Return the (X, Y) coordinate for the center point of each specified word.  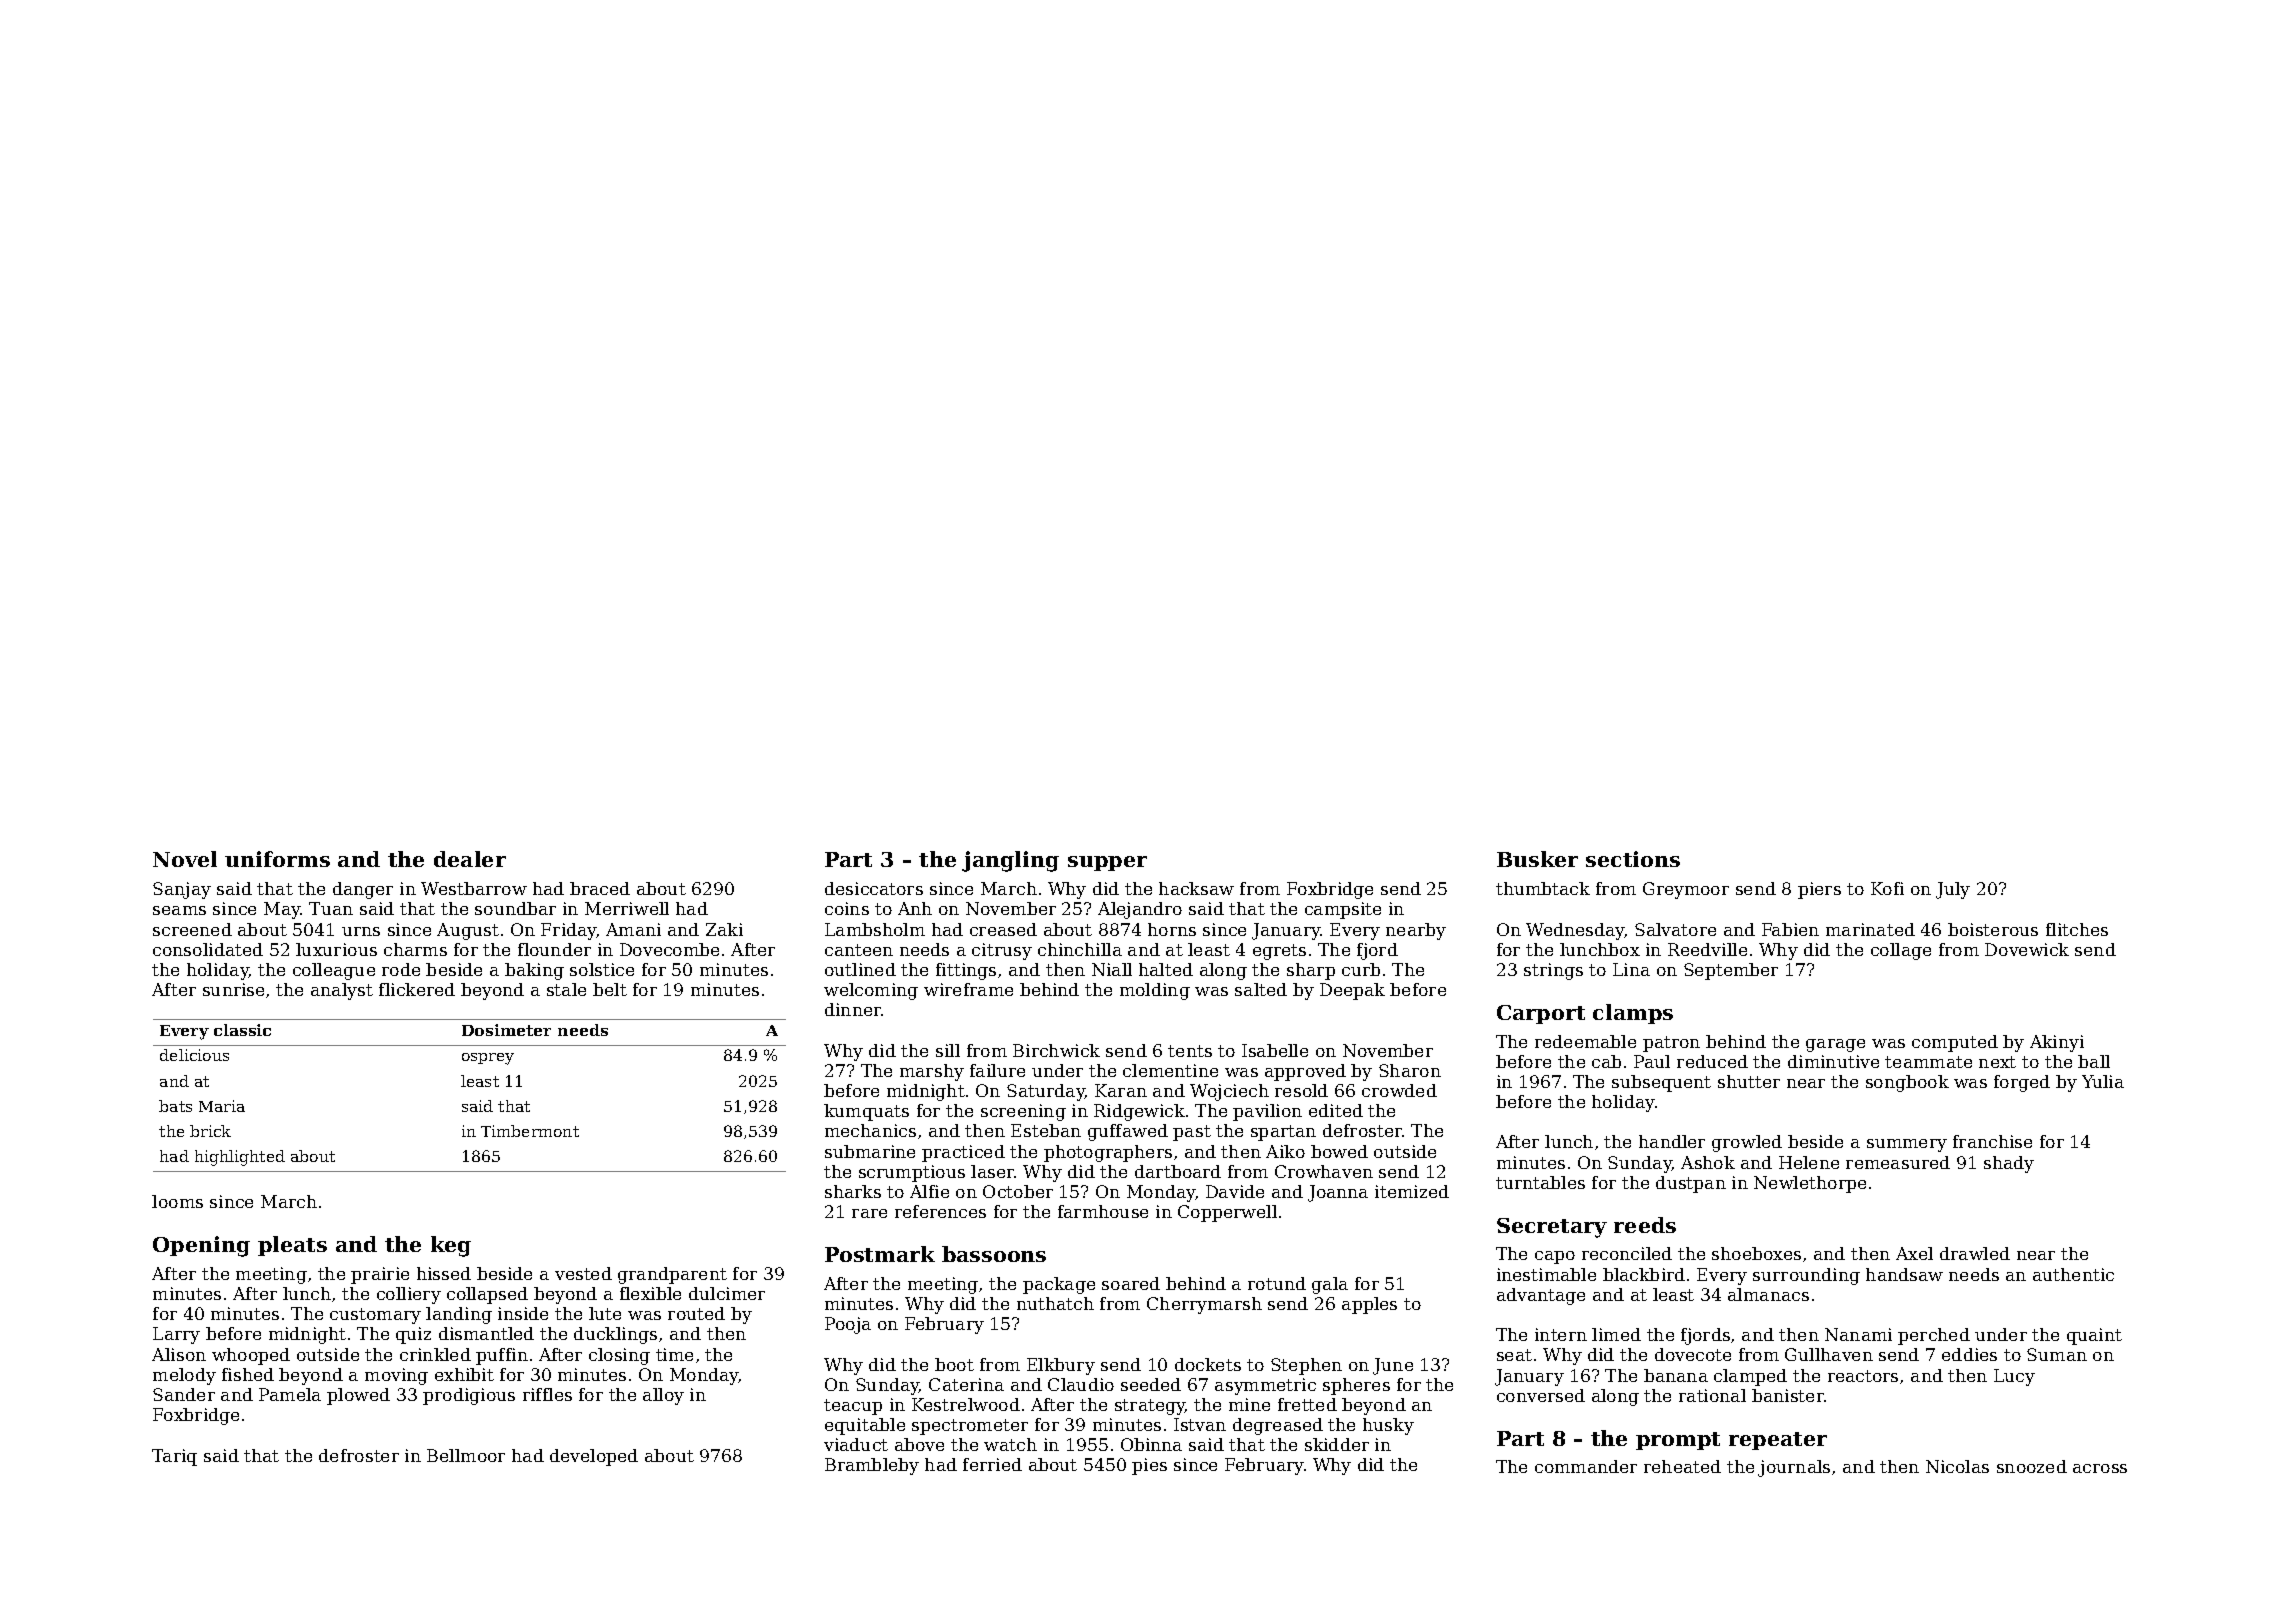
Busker (1537, 859)
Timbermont (530, 1131)
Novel (185, 859)
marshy (932, 1072)
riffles (547, 1394)
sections (1633, 859)
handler (1672, 1141)
